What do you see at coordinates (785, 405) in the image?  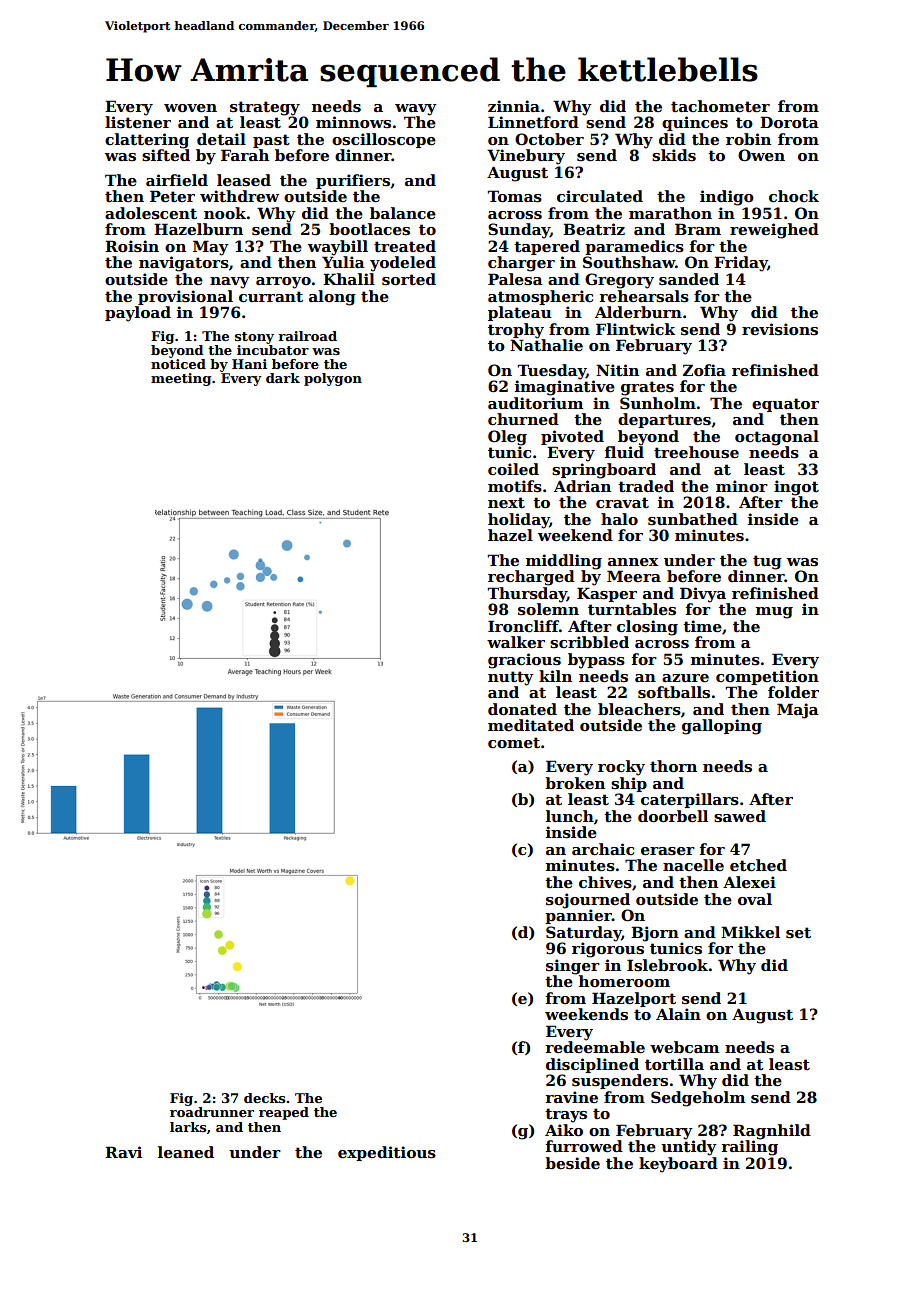 I see `equator` at bounding box center [785, 405].
